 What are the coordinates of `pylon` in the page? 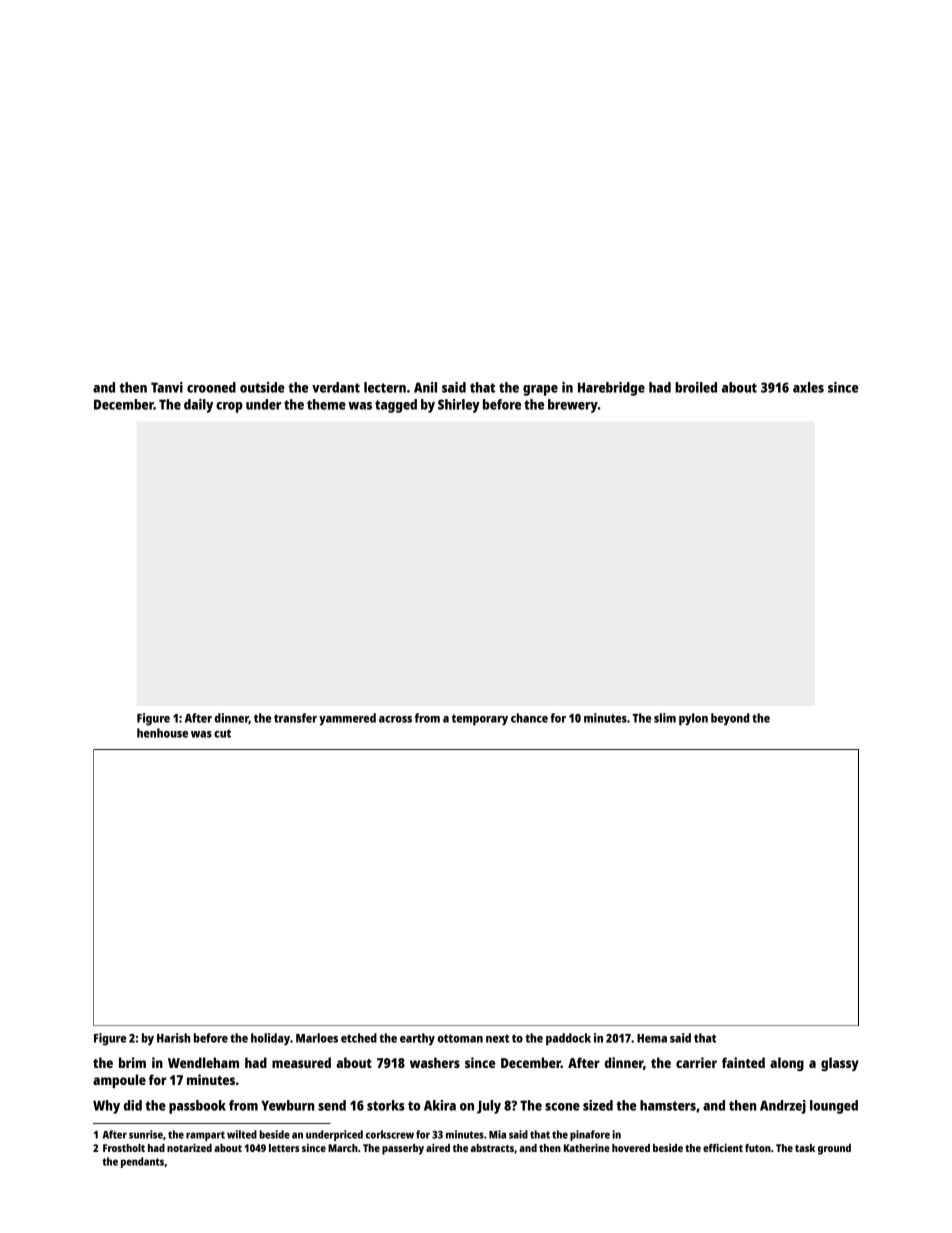 It's located at (693, 719).
